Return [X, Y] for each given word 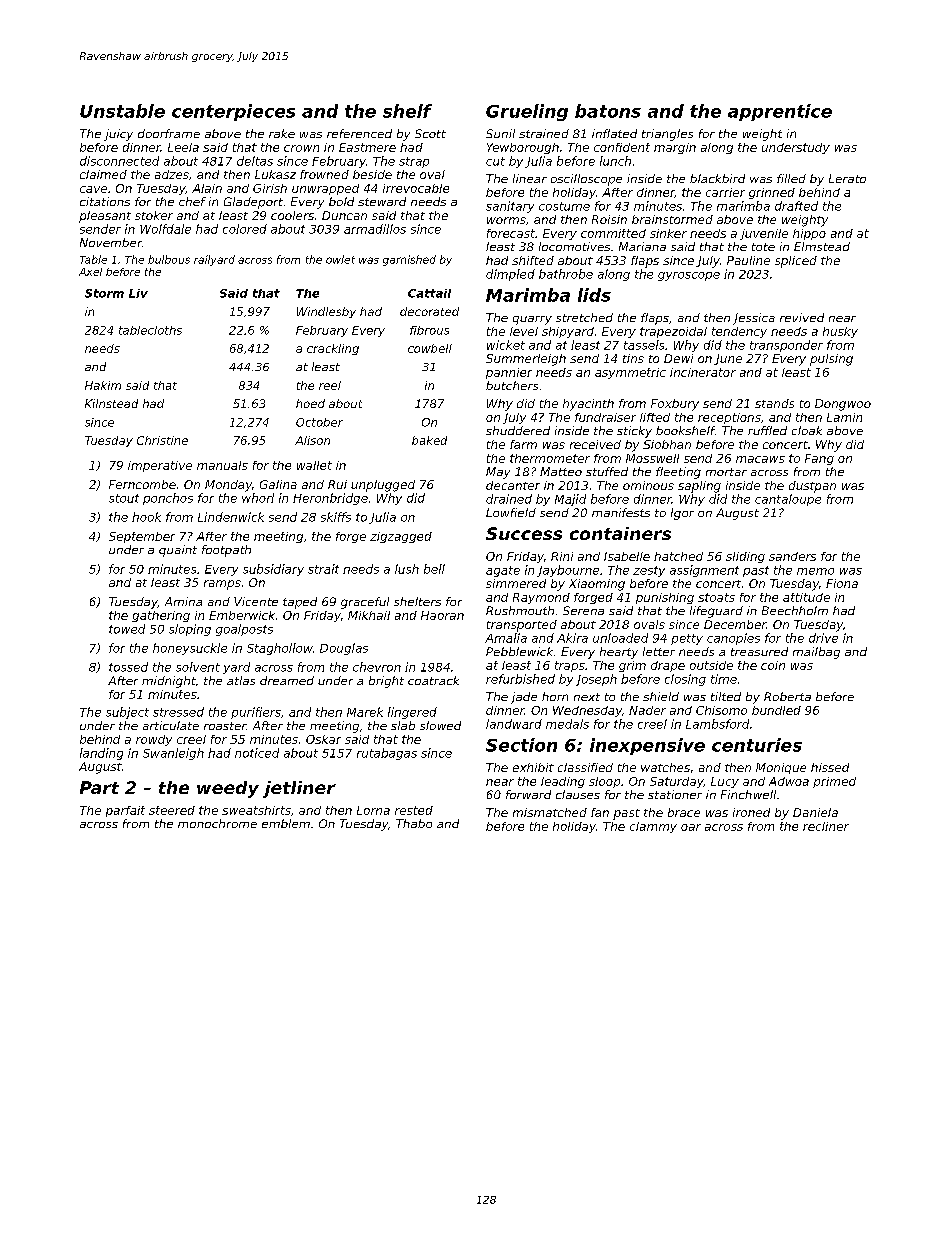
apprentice [780, 112]
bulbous [169, 259]
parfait [125, 811]
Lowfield [511, 512]
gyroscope [689, 276]
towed [127, 629]
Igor [682, 514]
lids [594, 295]
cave [93, 189]
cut [495, 161]
